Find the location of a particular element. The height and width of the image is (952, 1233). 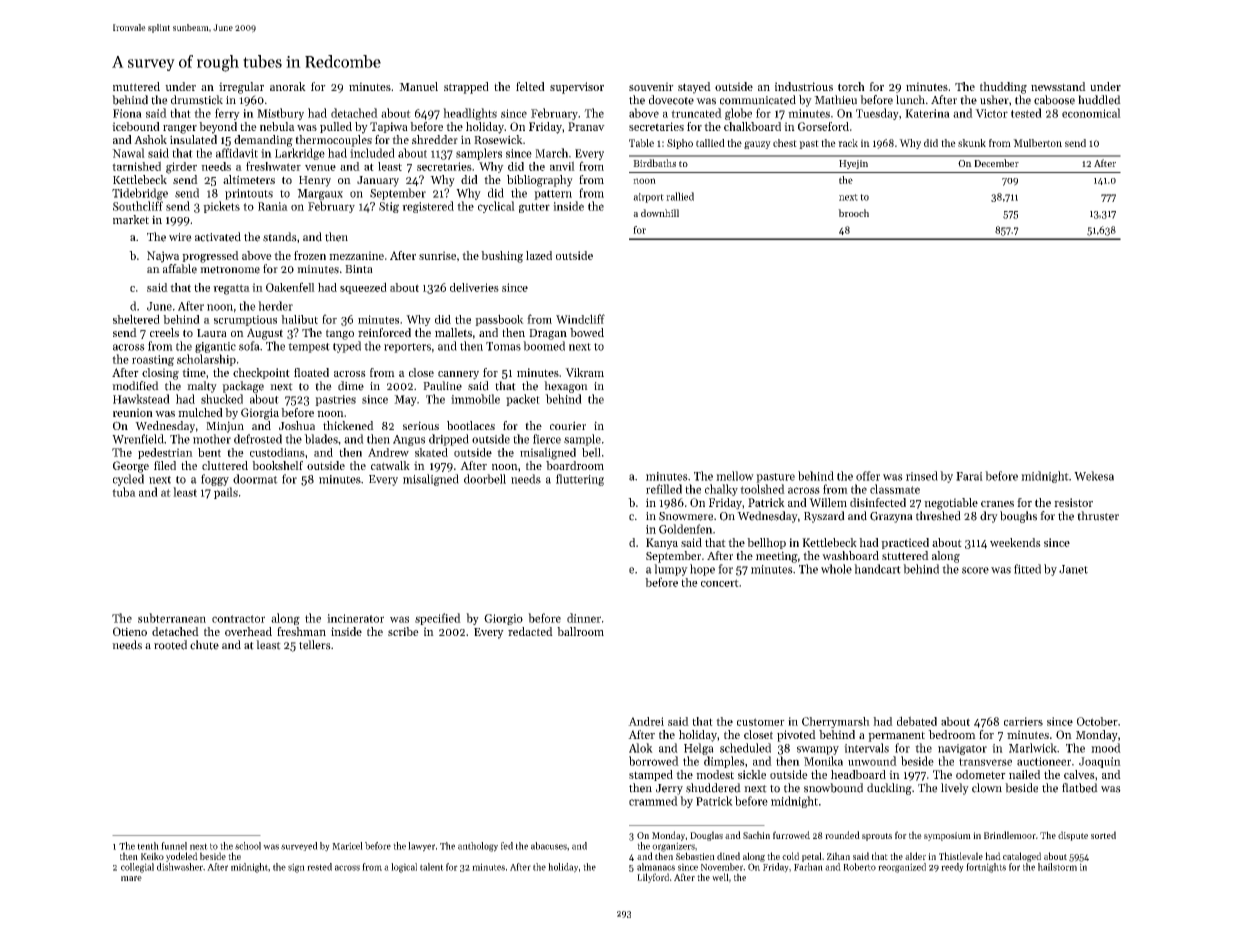

usher is located at coordinates (994, 100).
